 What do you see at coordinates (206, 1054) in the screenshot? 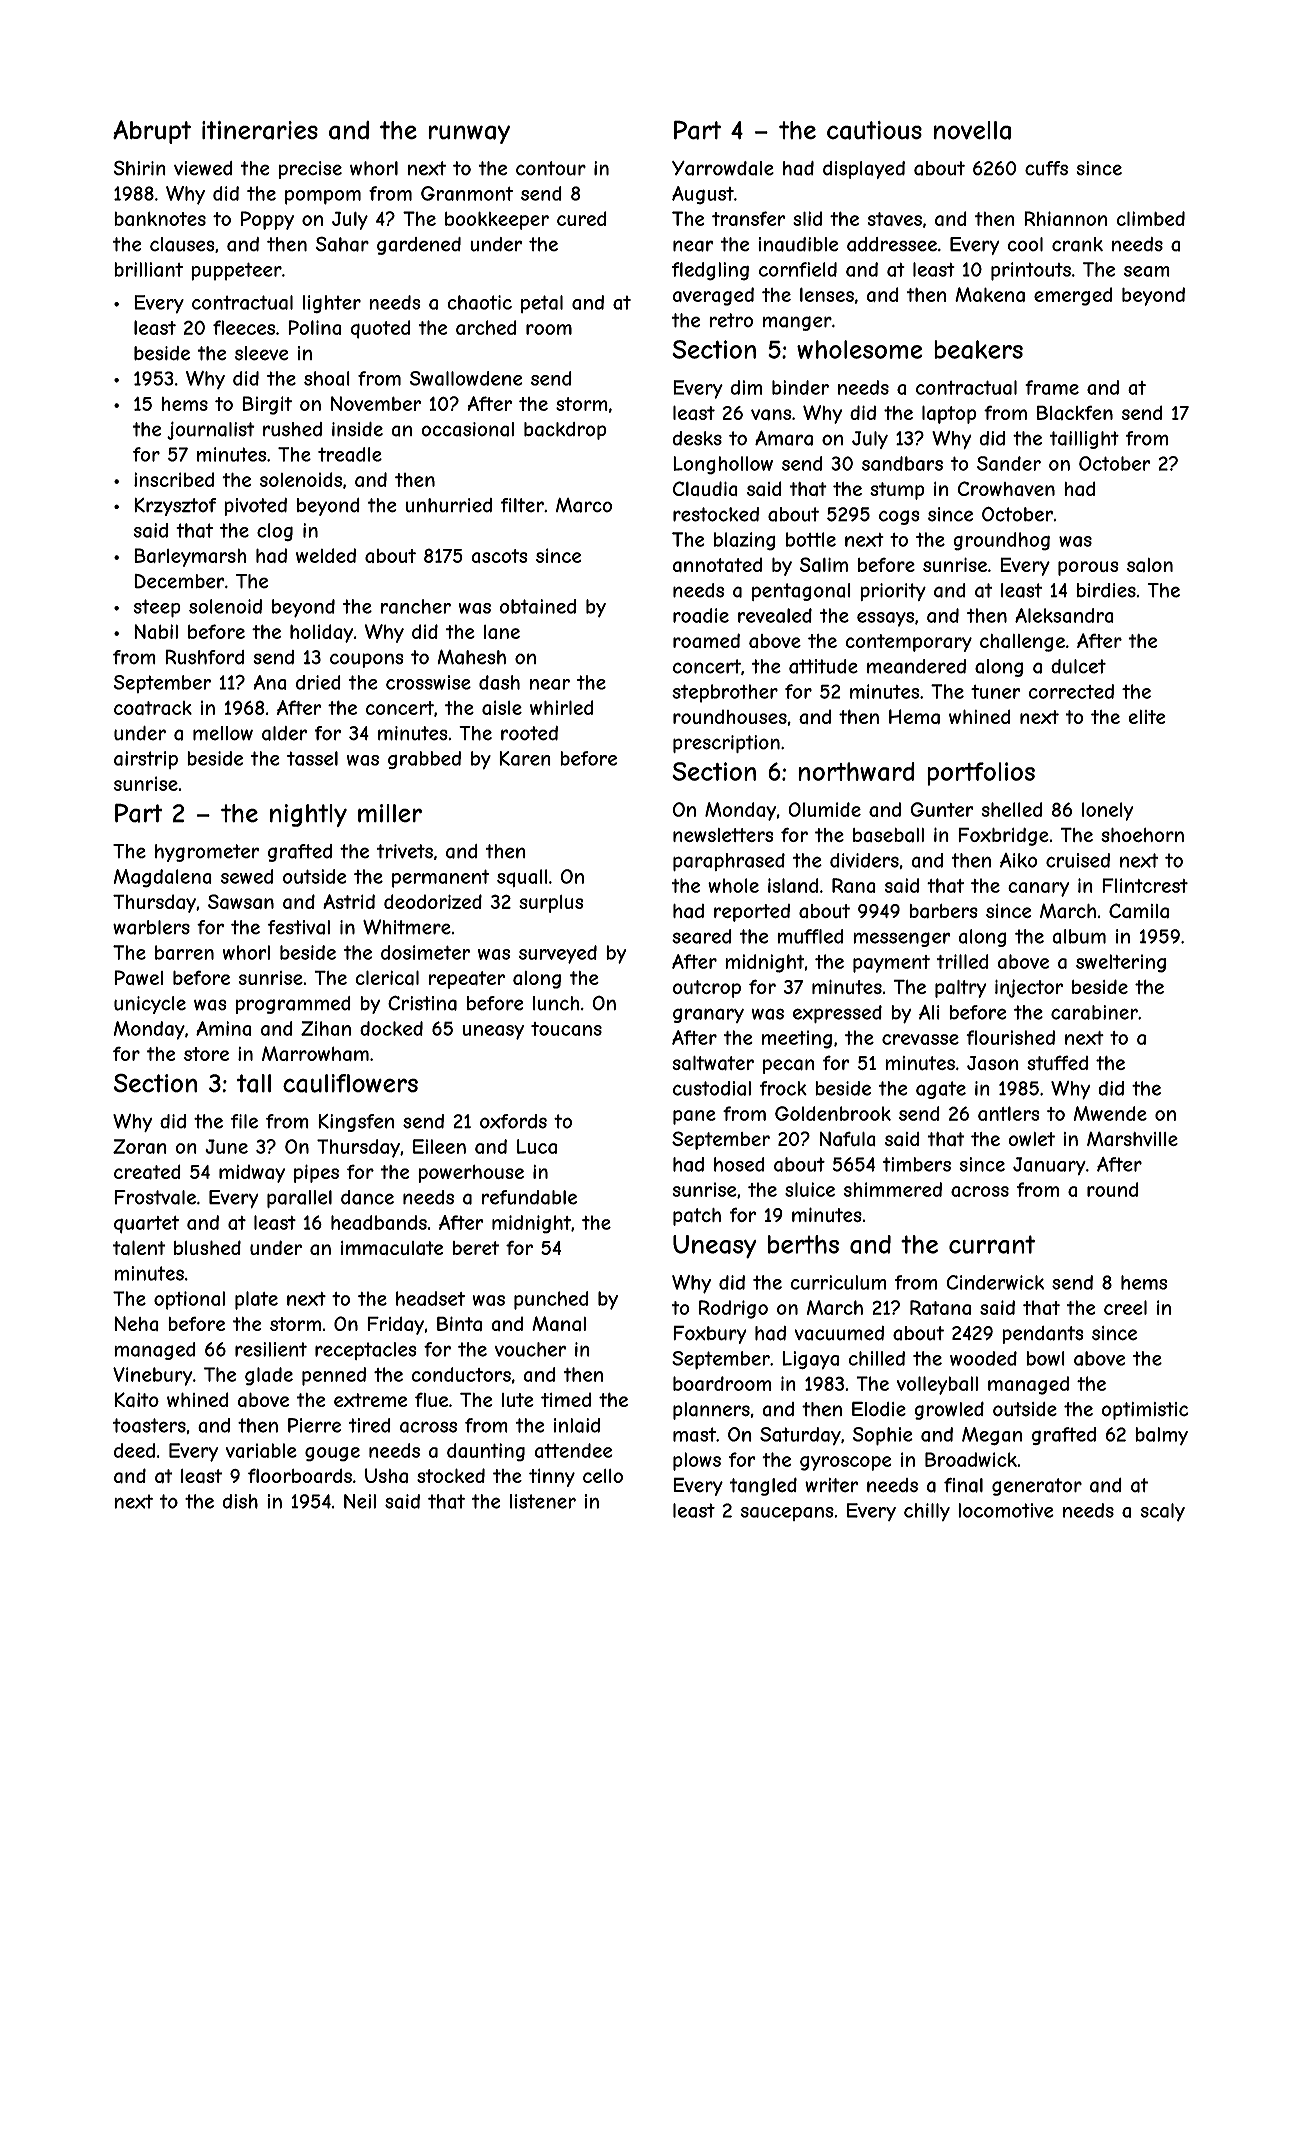
I see `store` at bounding box center [206, 1054].
